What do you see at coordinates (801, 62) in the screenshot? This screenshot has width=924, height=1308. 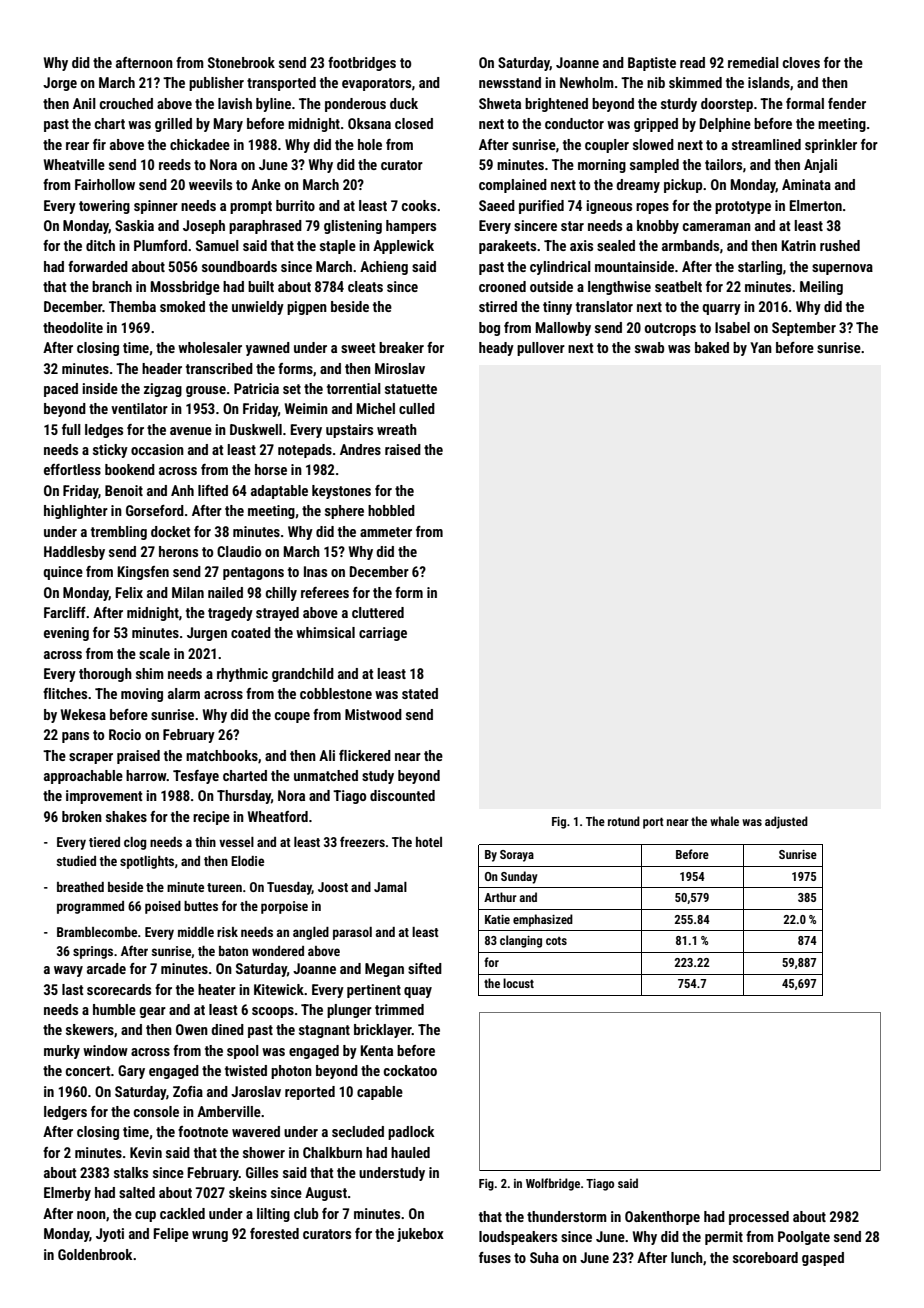 I see `cloves` at bounding box center [801, 62].
